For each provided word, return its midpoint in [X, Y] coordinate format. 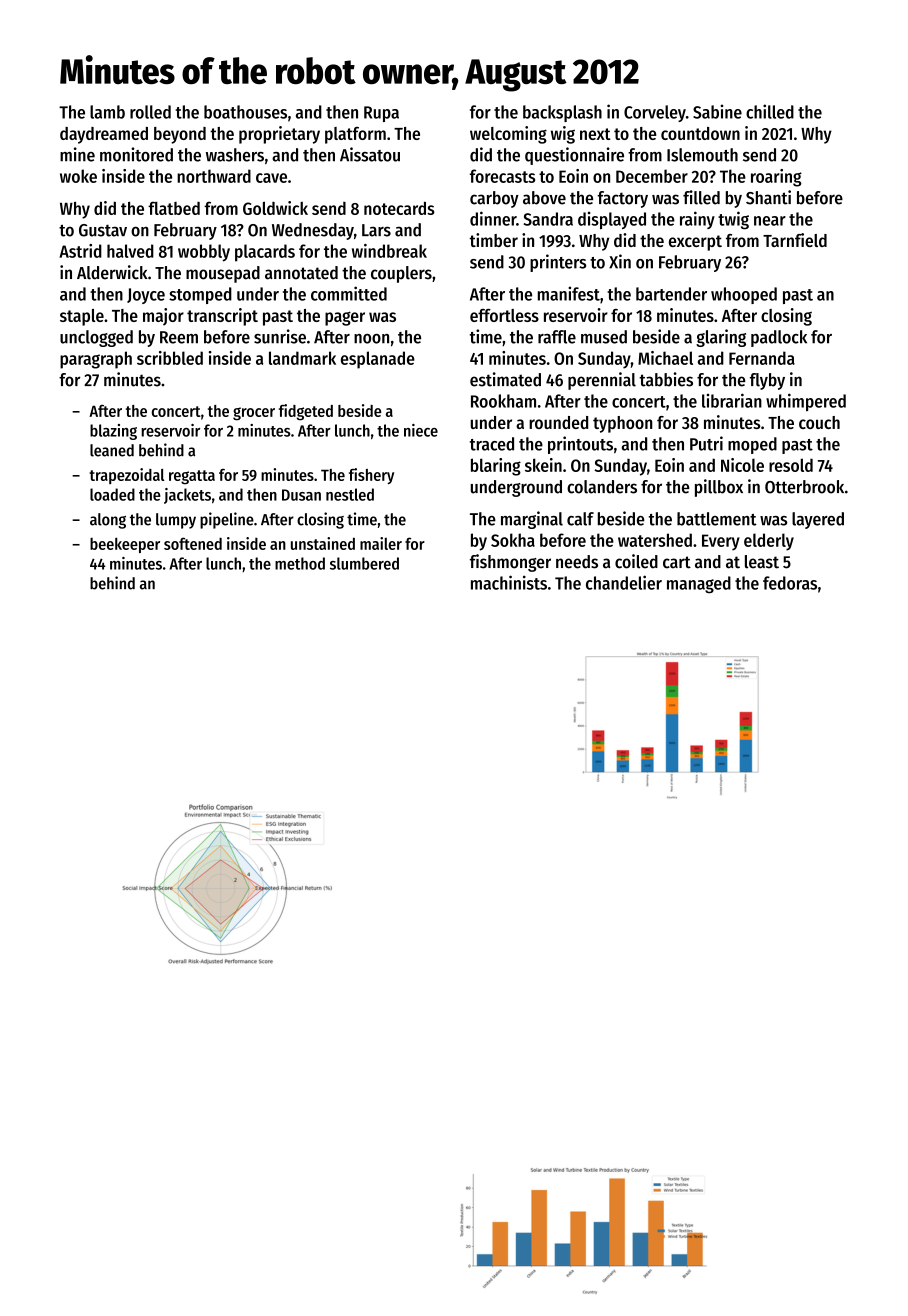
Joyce [146, 296]
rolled [150, 112]
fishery [371, 476]
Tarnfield [795, 240]
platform [355, 135]
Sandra [548, 219]
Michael [665, 358]
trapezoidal [127, 476]
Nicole [742, 465]
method [300, 563]
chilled [770, 111]
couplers [401, 274]
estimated [505, 379]
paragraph [96, 360]
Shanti [768, 197]
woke [78, 176]
